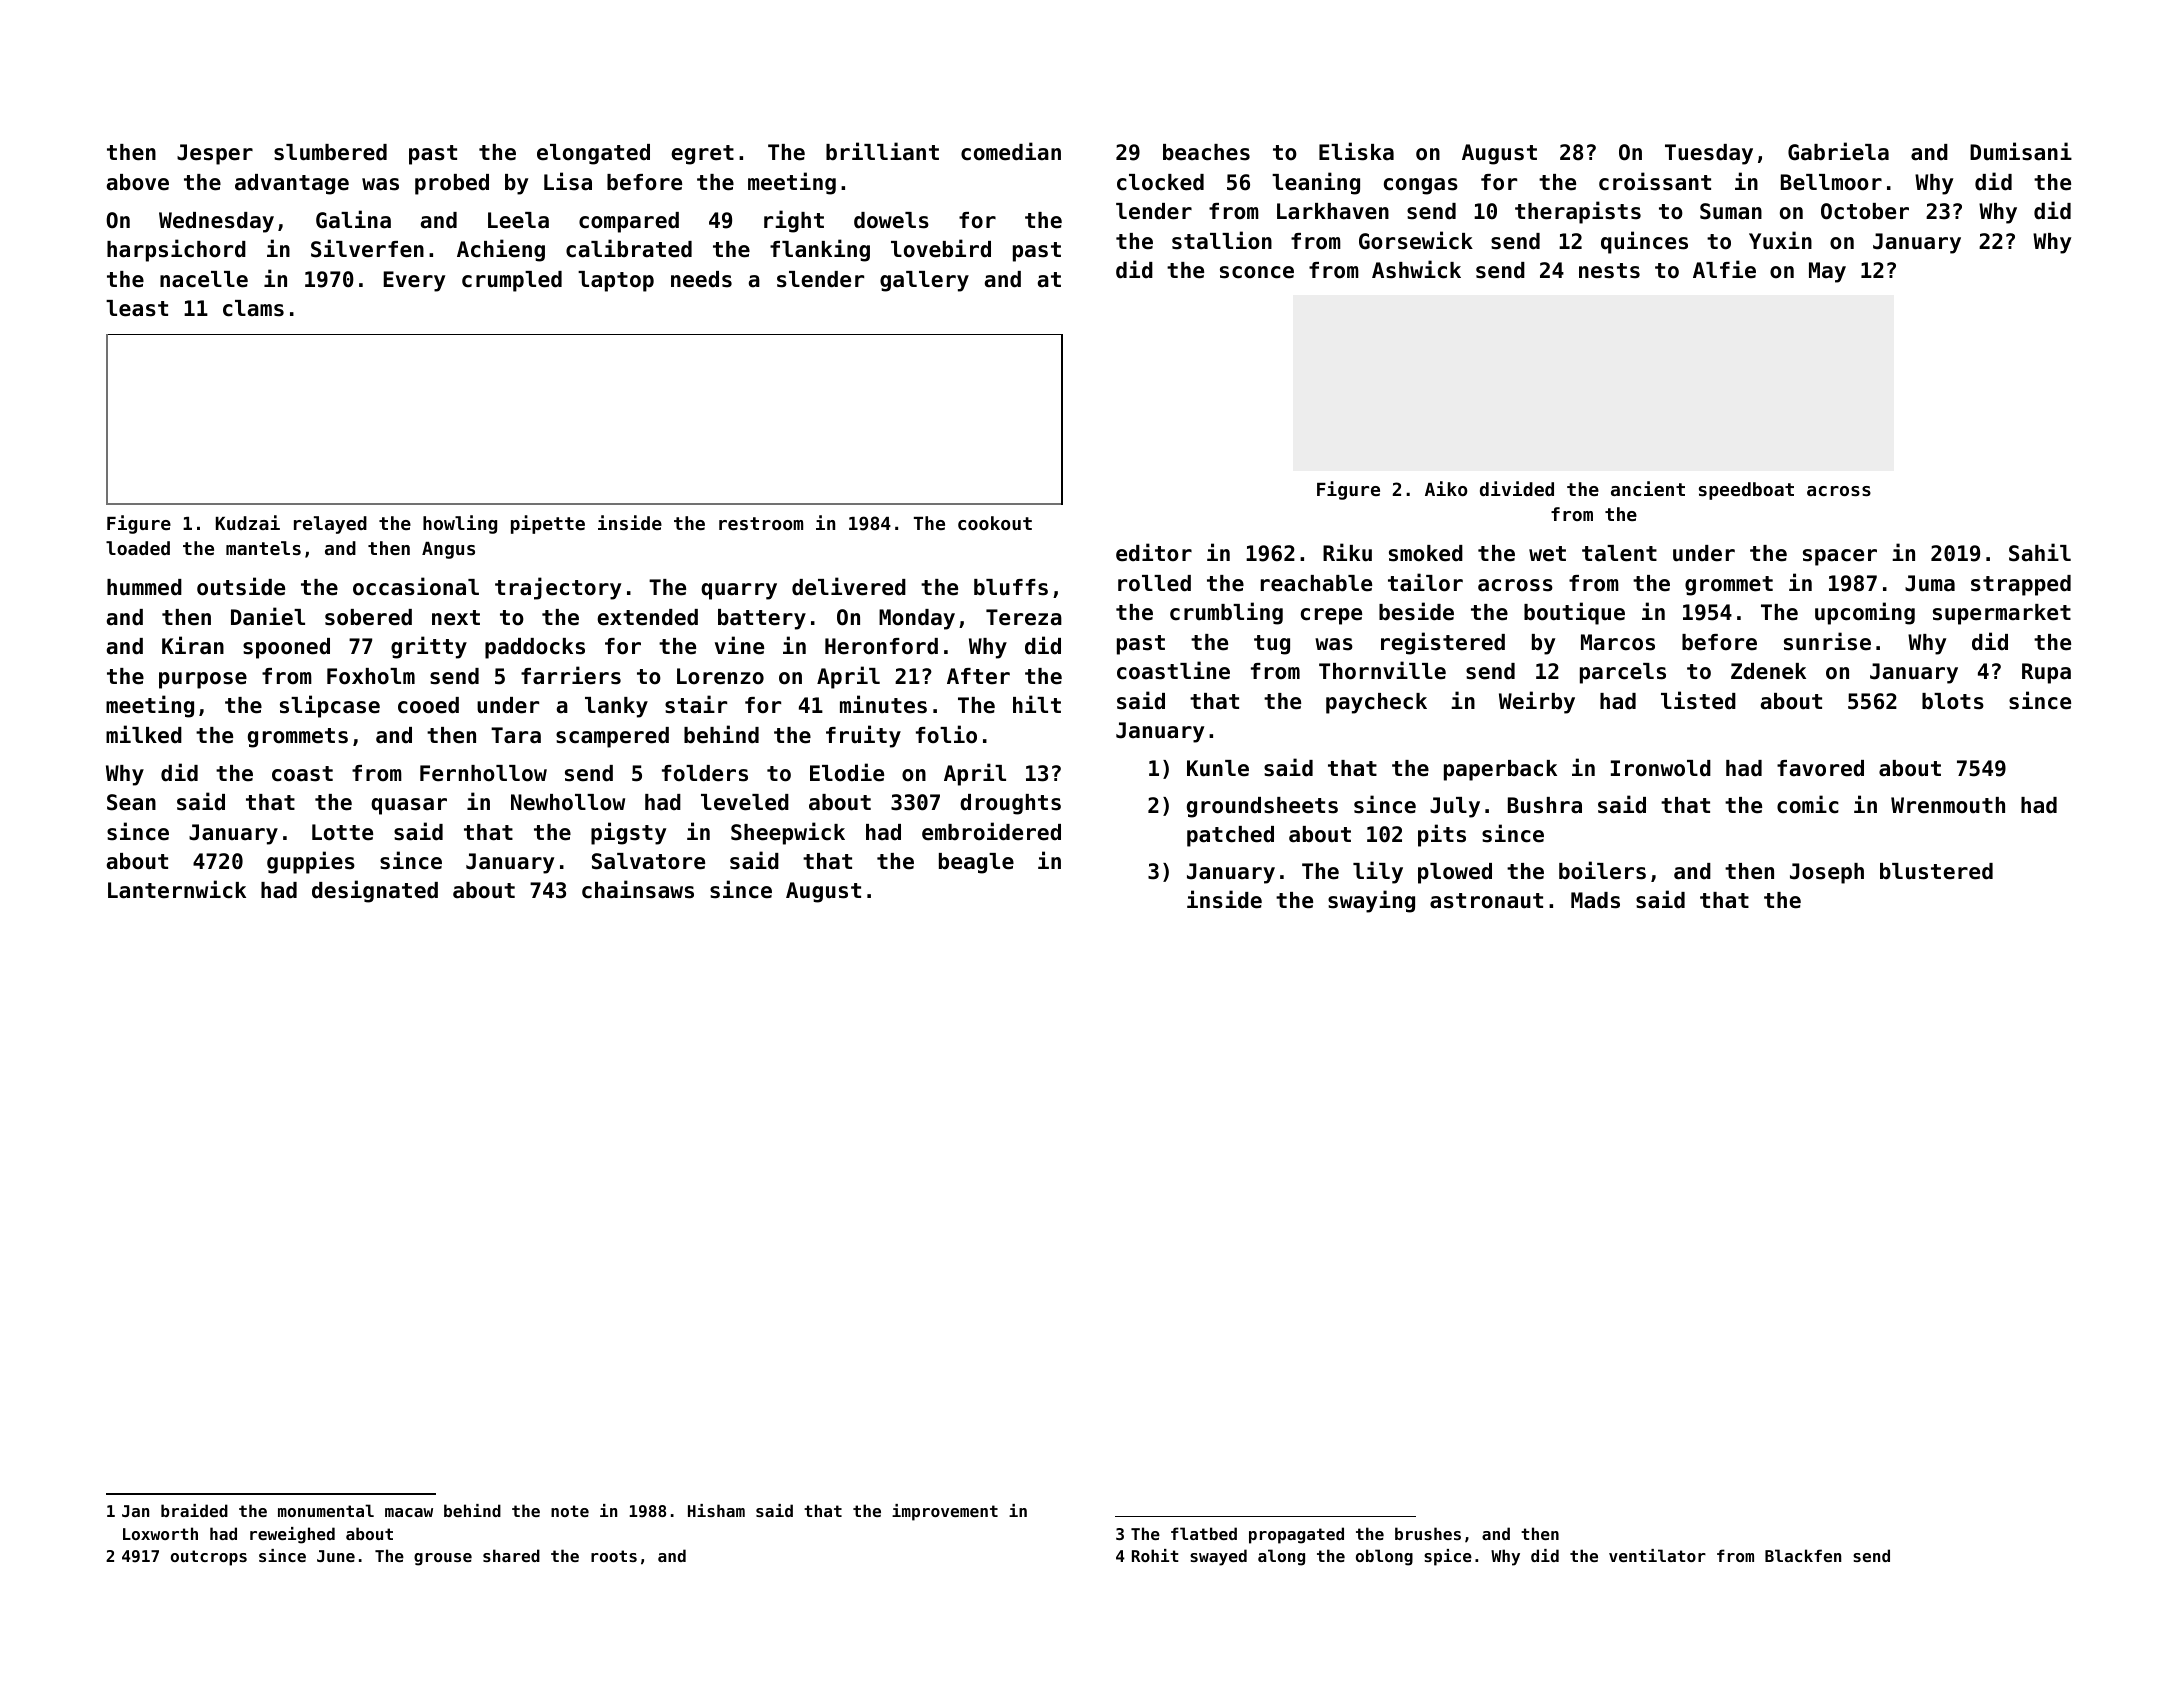 The width and height of the screenshot is (2178, 1683). Describe the element at coordinates (194, 1510) in the screenshot. I see `braided` at that location.
